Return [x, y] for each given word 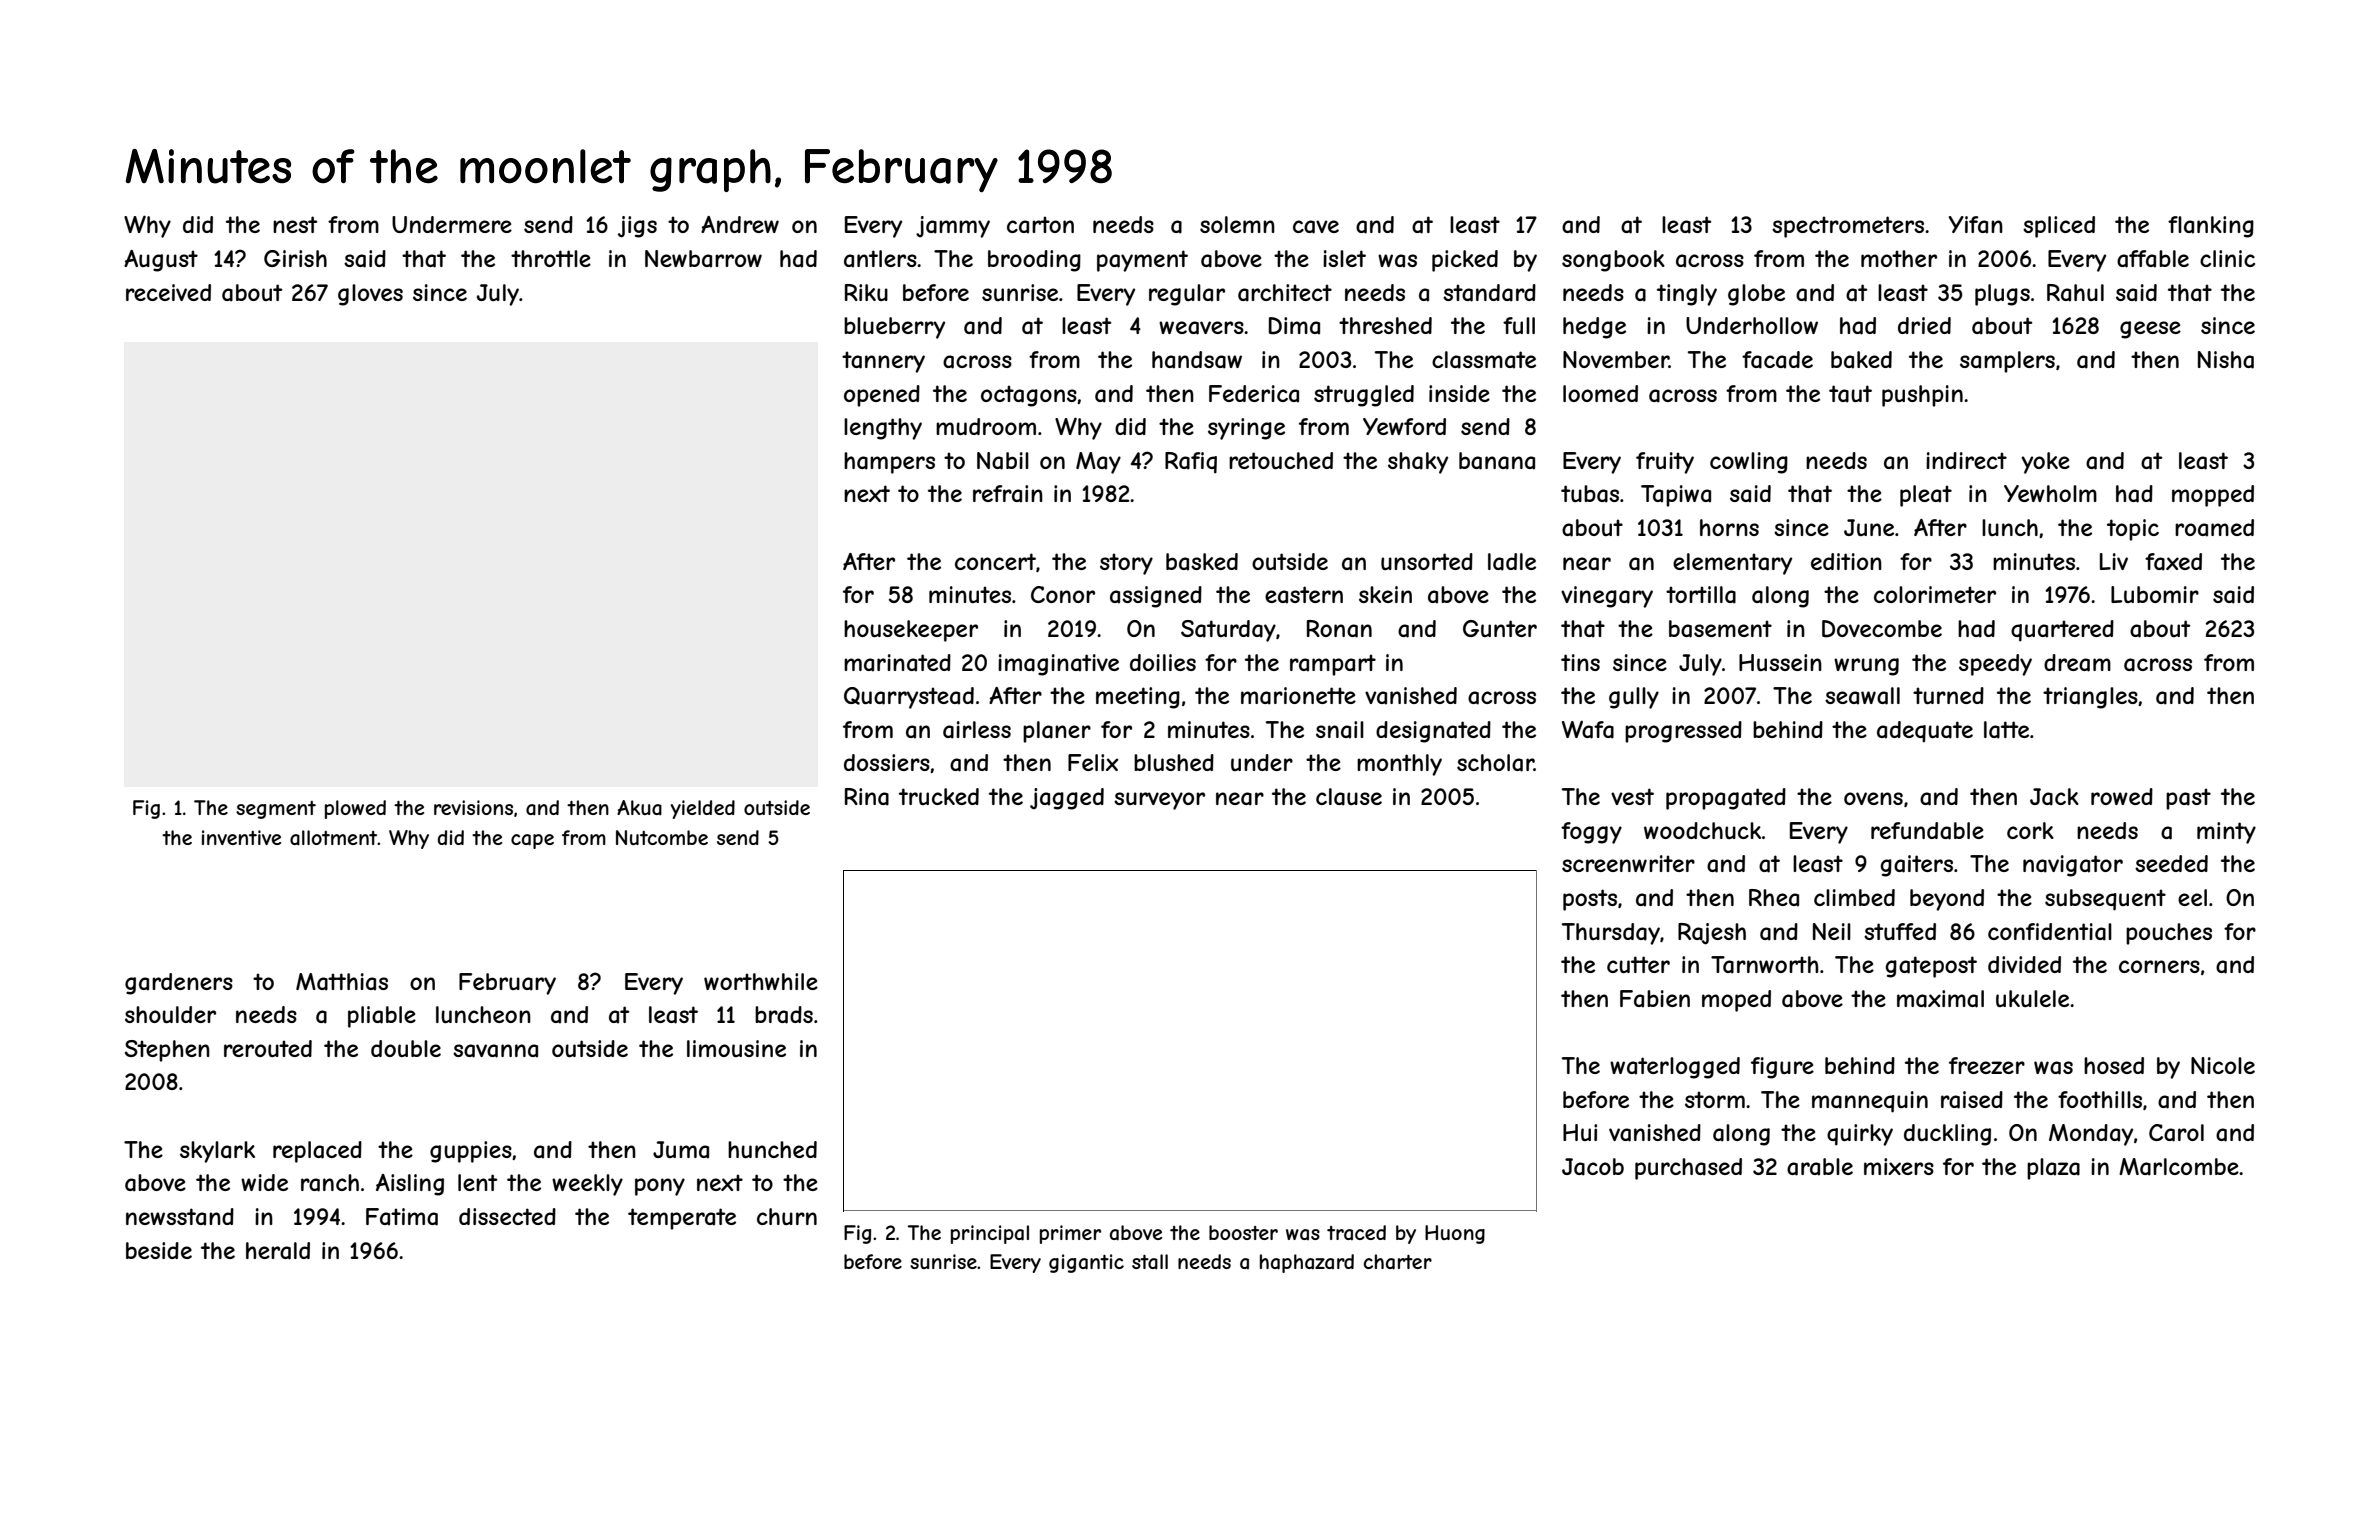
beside [159, 1250]
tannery [883, 362]
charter [1398, 1262]
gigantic [1086, 1263]
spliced [2059, 227]
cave [1316, 227]
